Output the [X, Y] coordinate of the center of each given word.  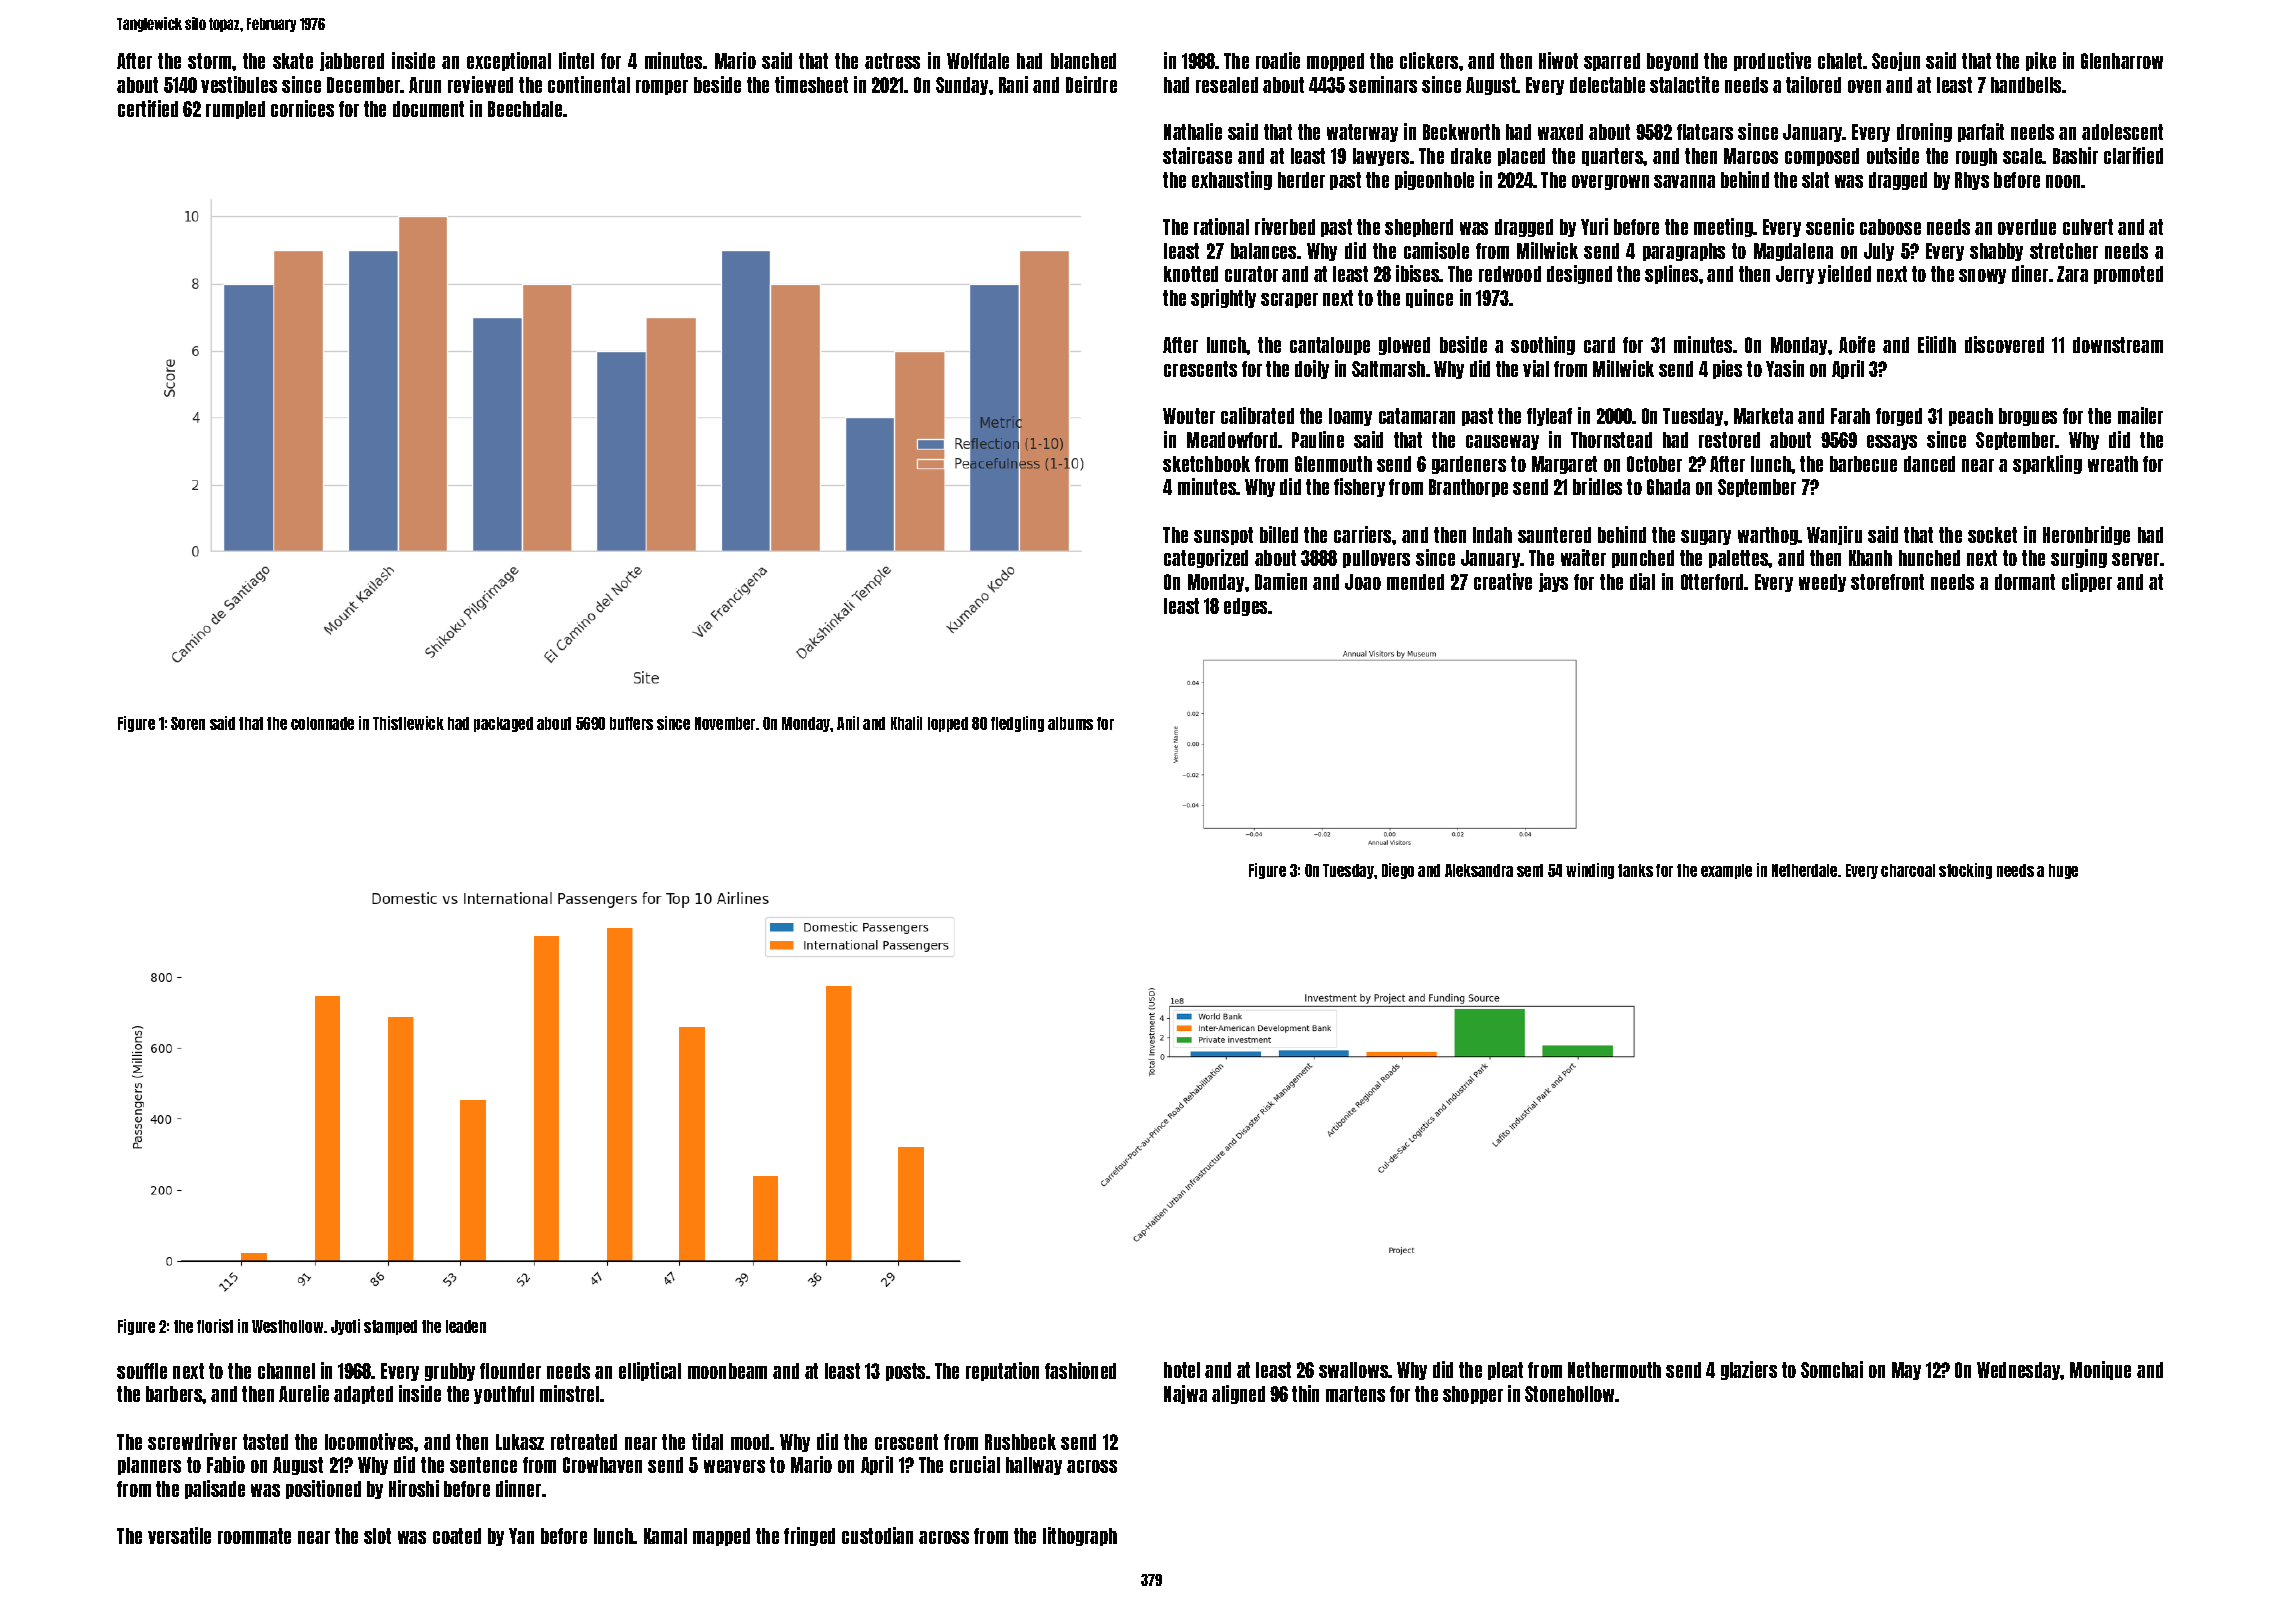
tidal [707, 1441]
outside [1893, 155]
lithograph [1080, 1536]
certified [148, 108]
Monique [2100, 1370]
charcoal [1908, 870]
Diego [1398, 871]
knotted [1191, 274]
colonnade [322, 723]
